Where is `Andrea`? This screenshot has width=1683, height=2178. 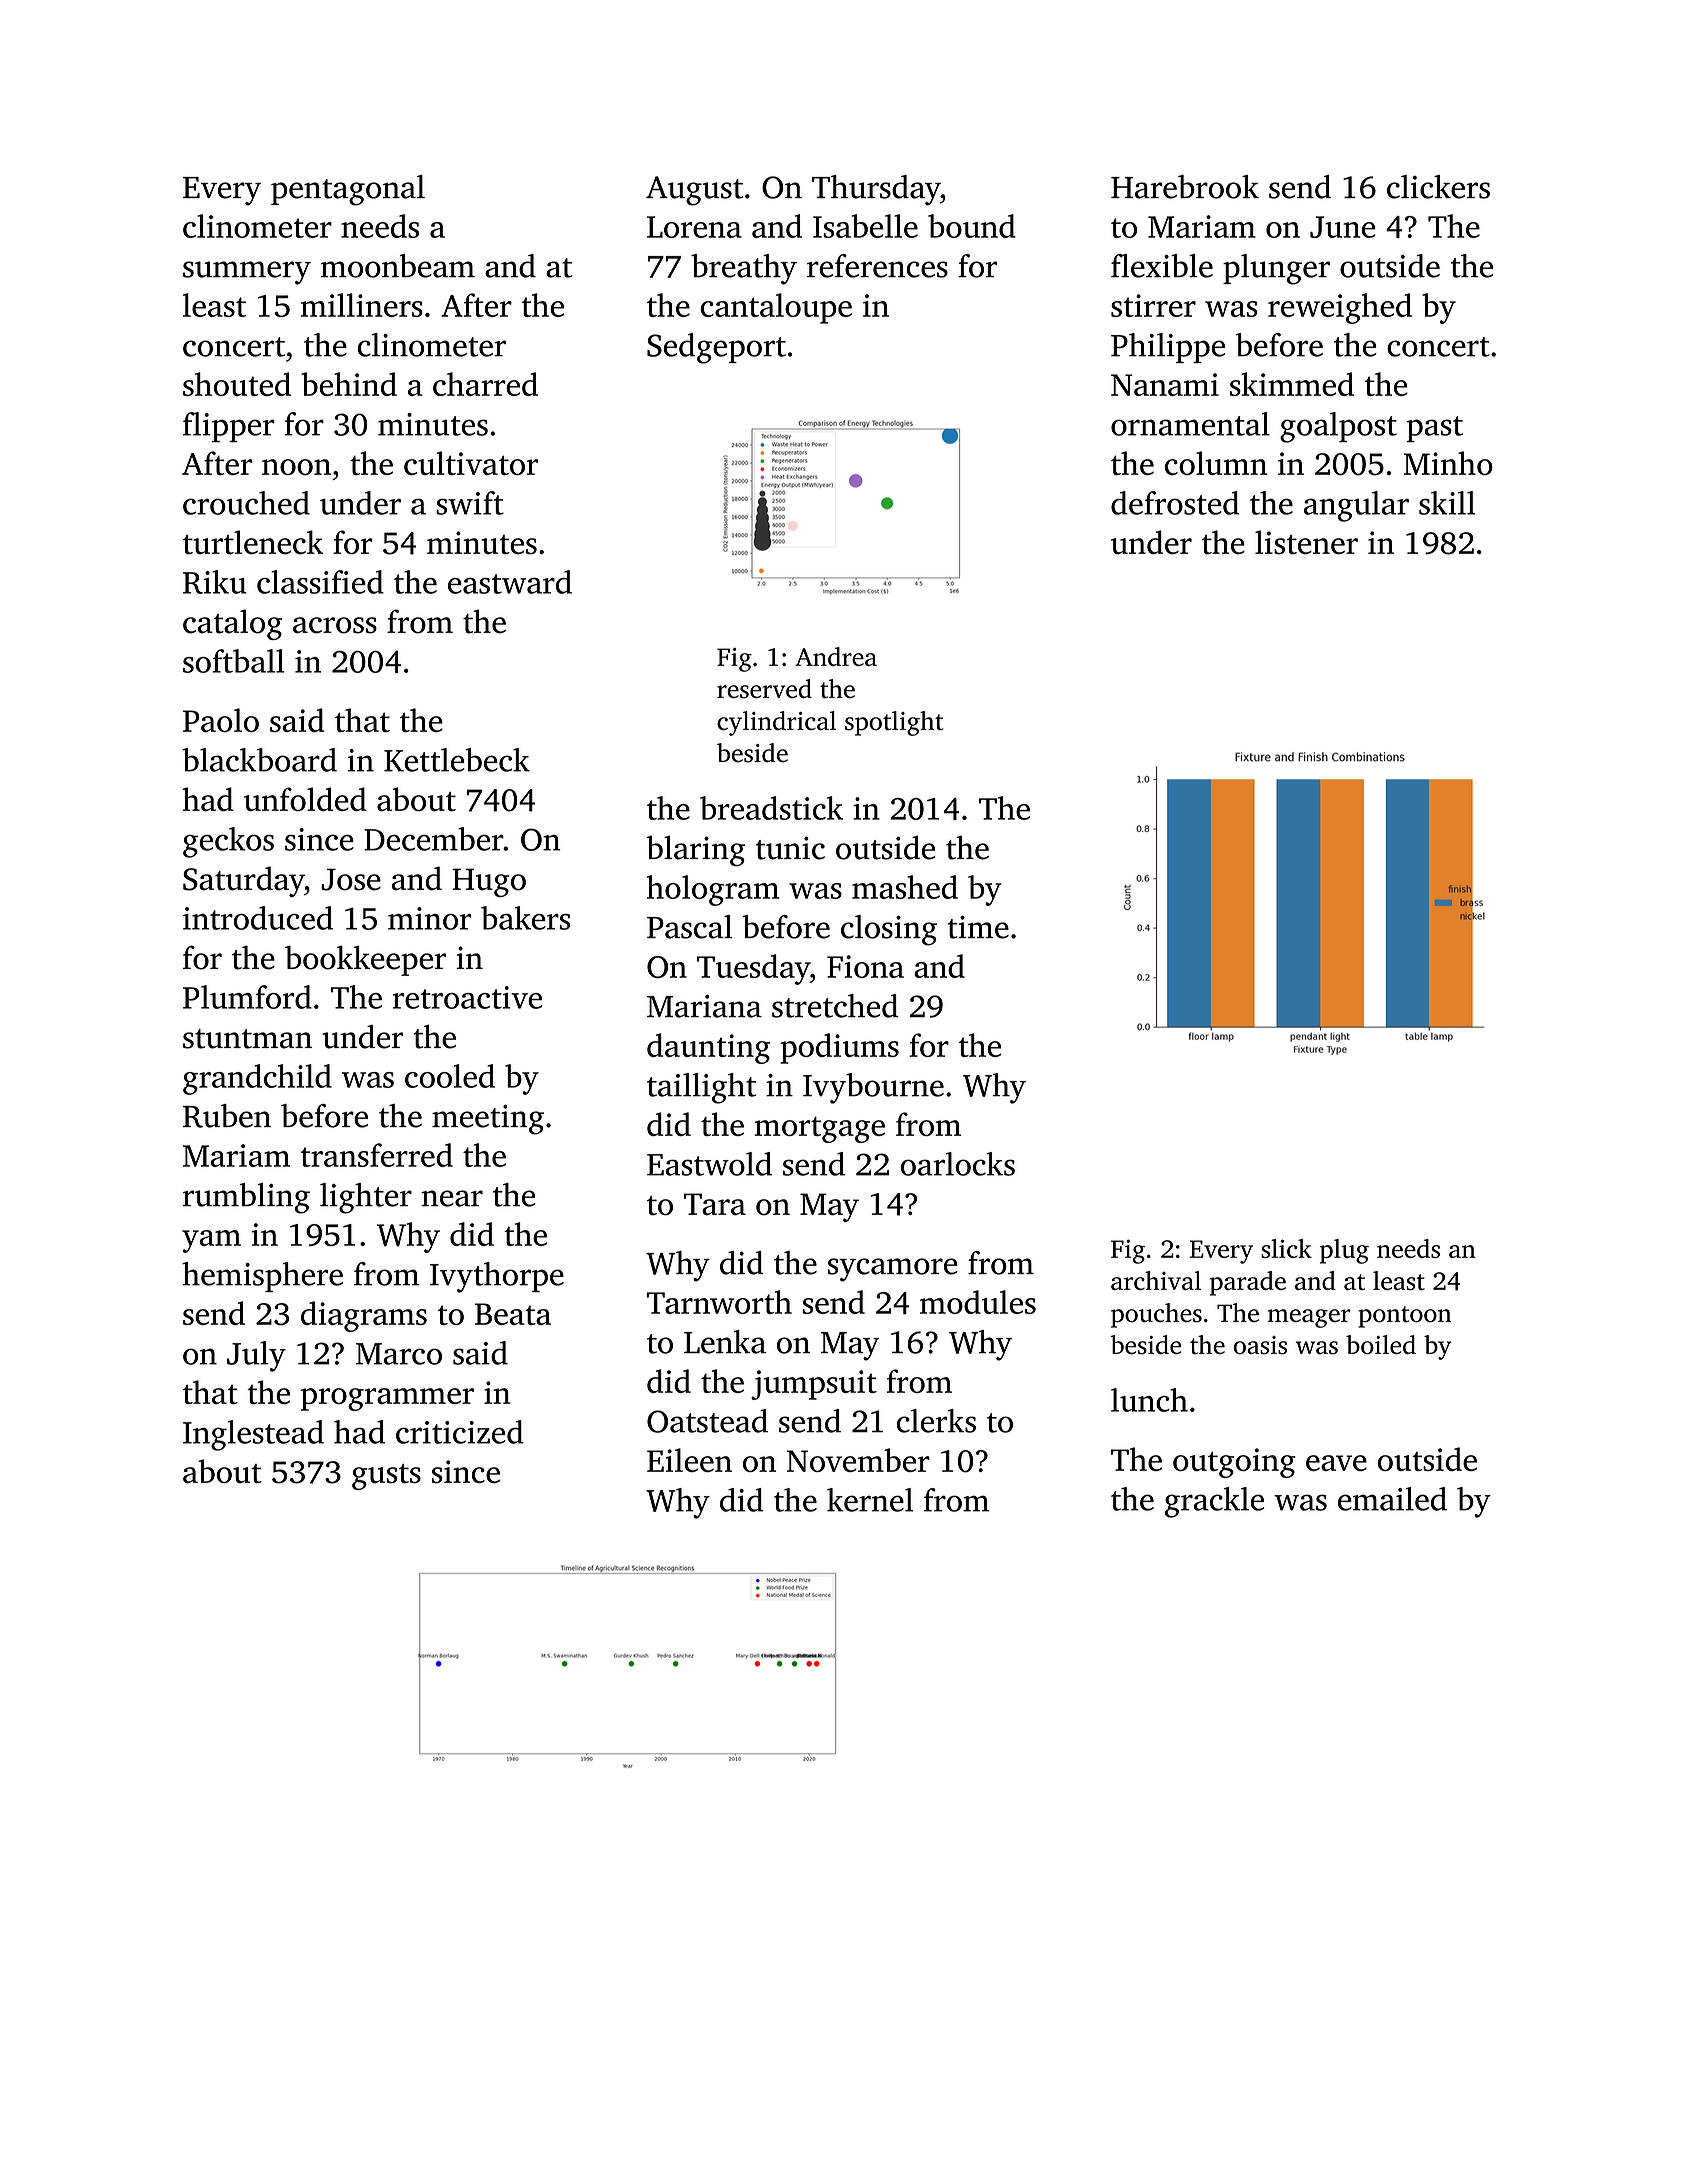 Andrea is located at coordinates (836, 656).
